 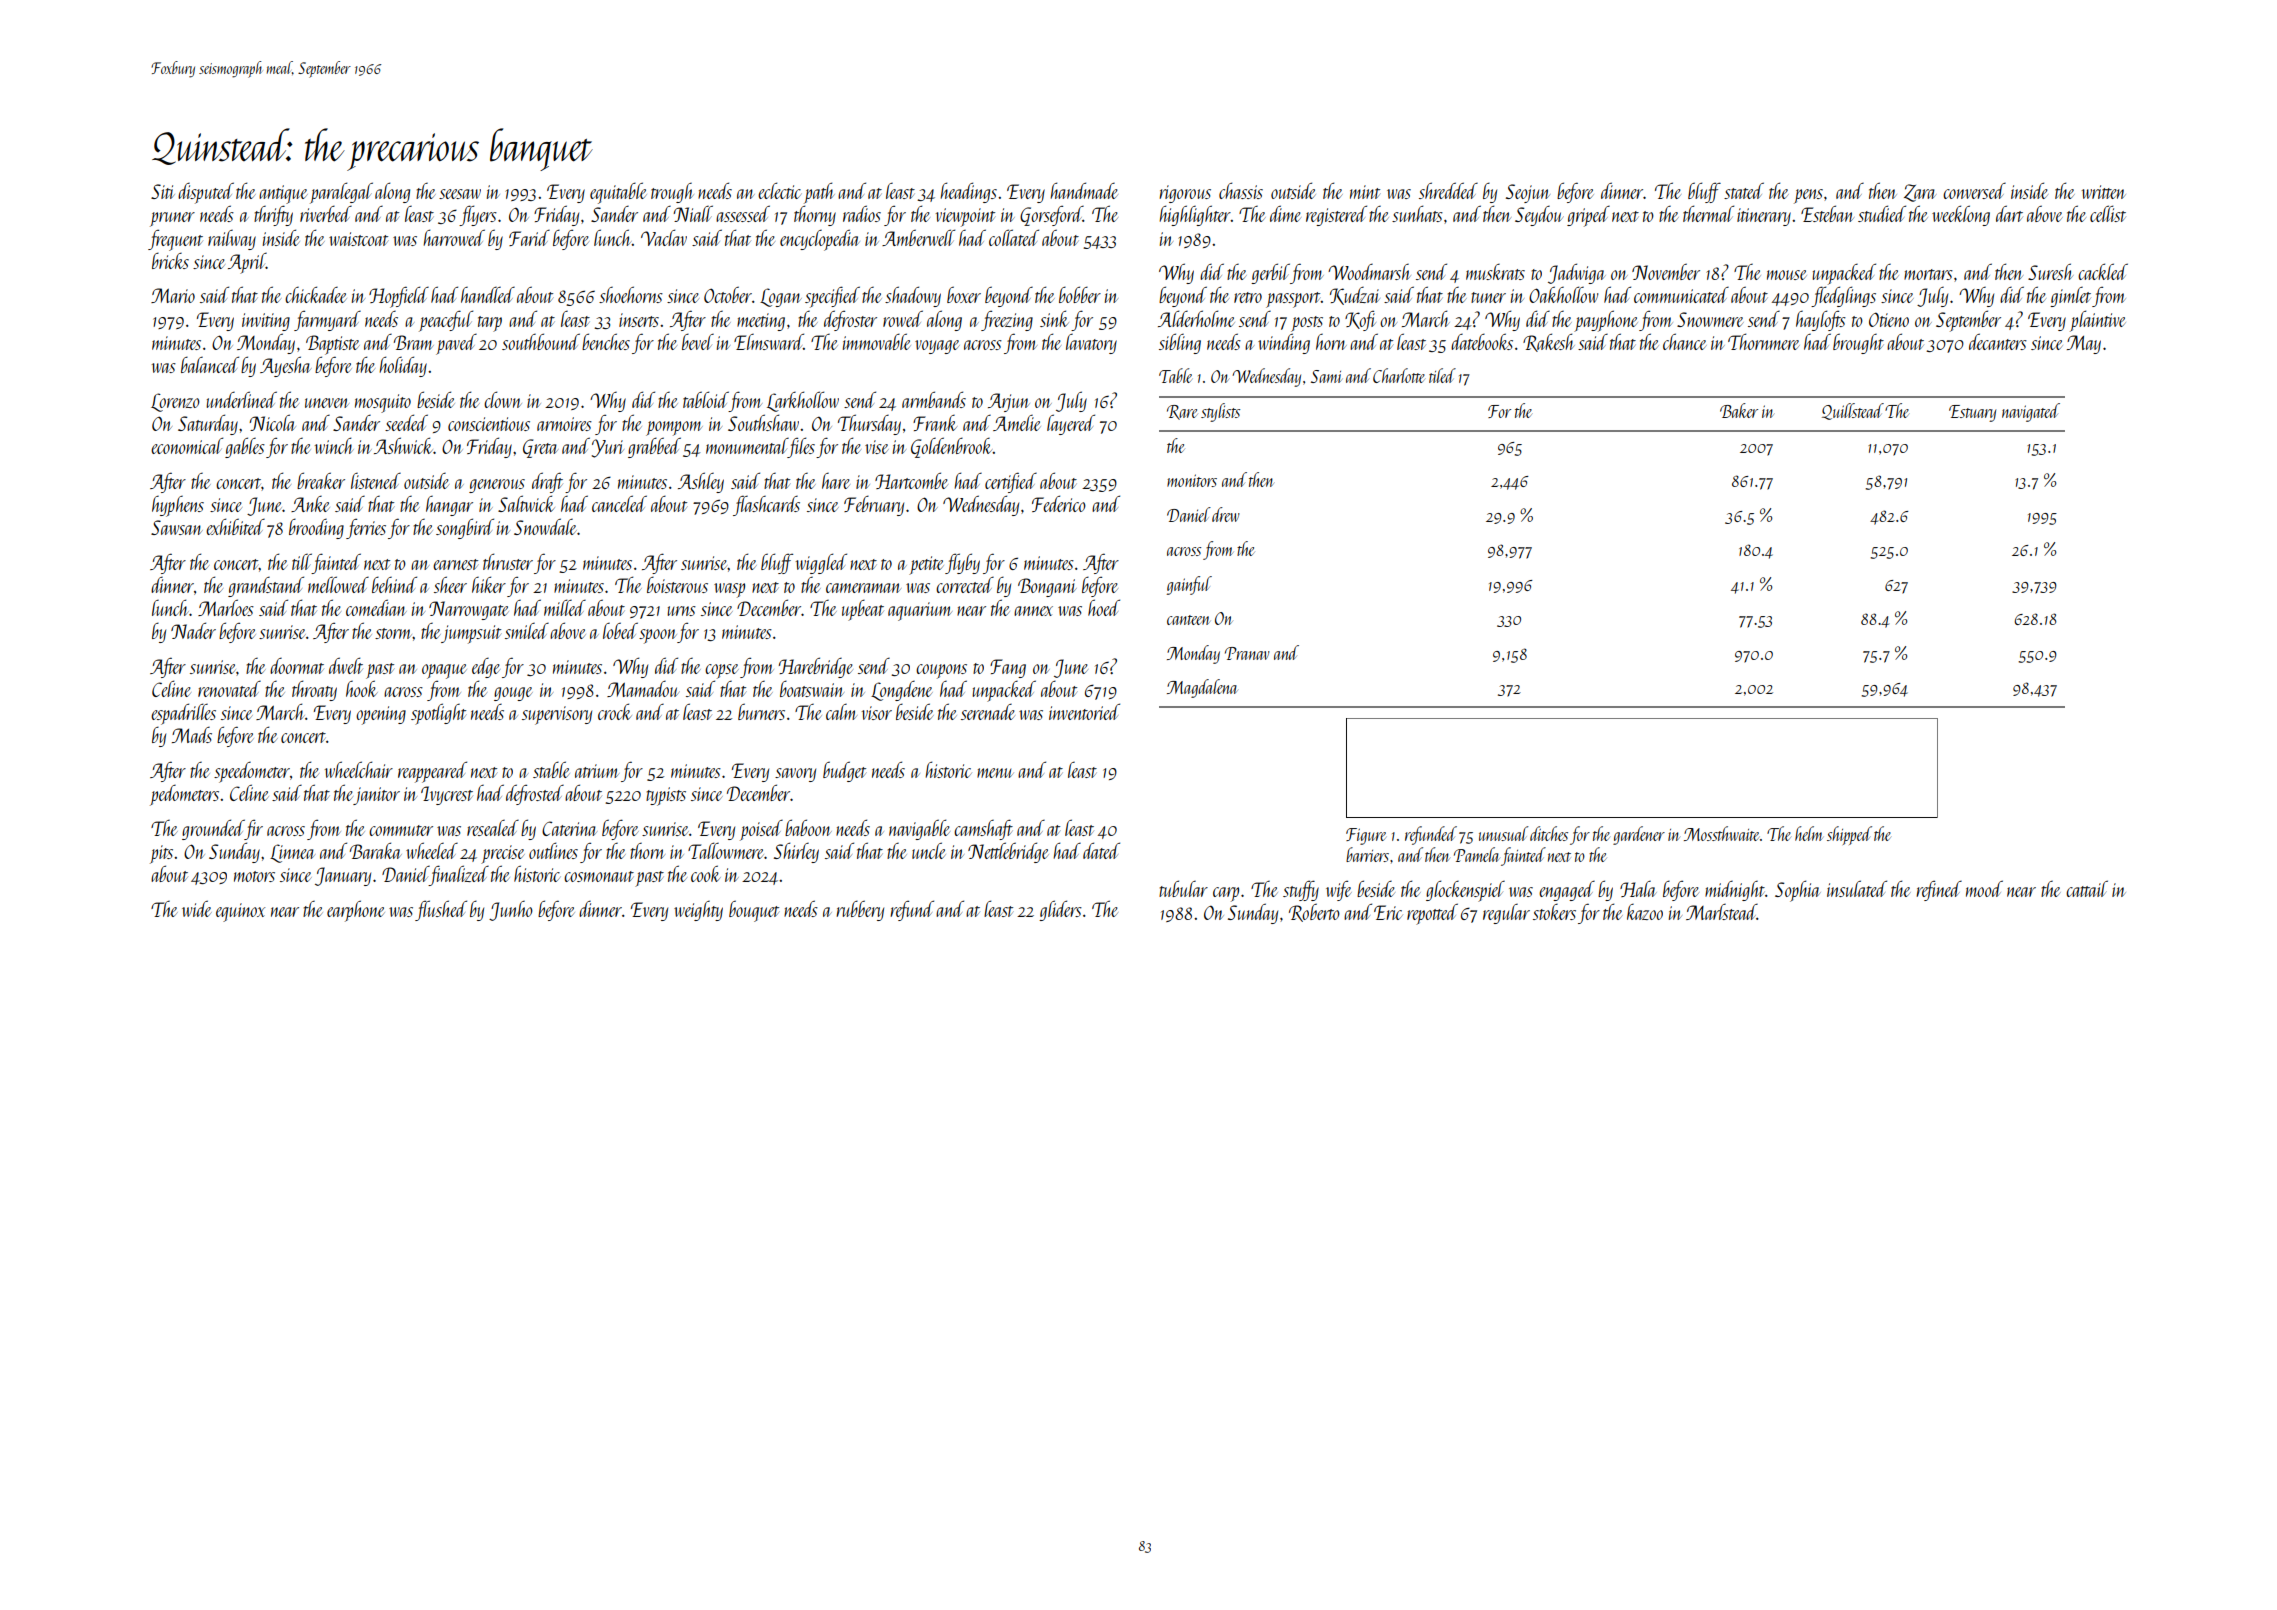 What do you see at coordinates (1809, 833) in the image?
I see `helm` at bounding box center [1809, 833].
